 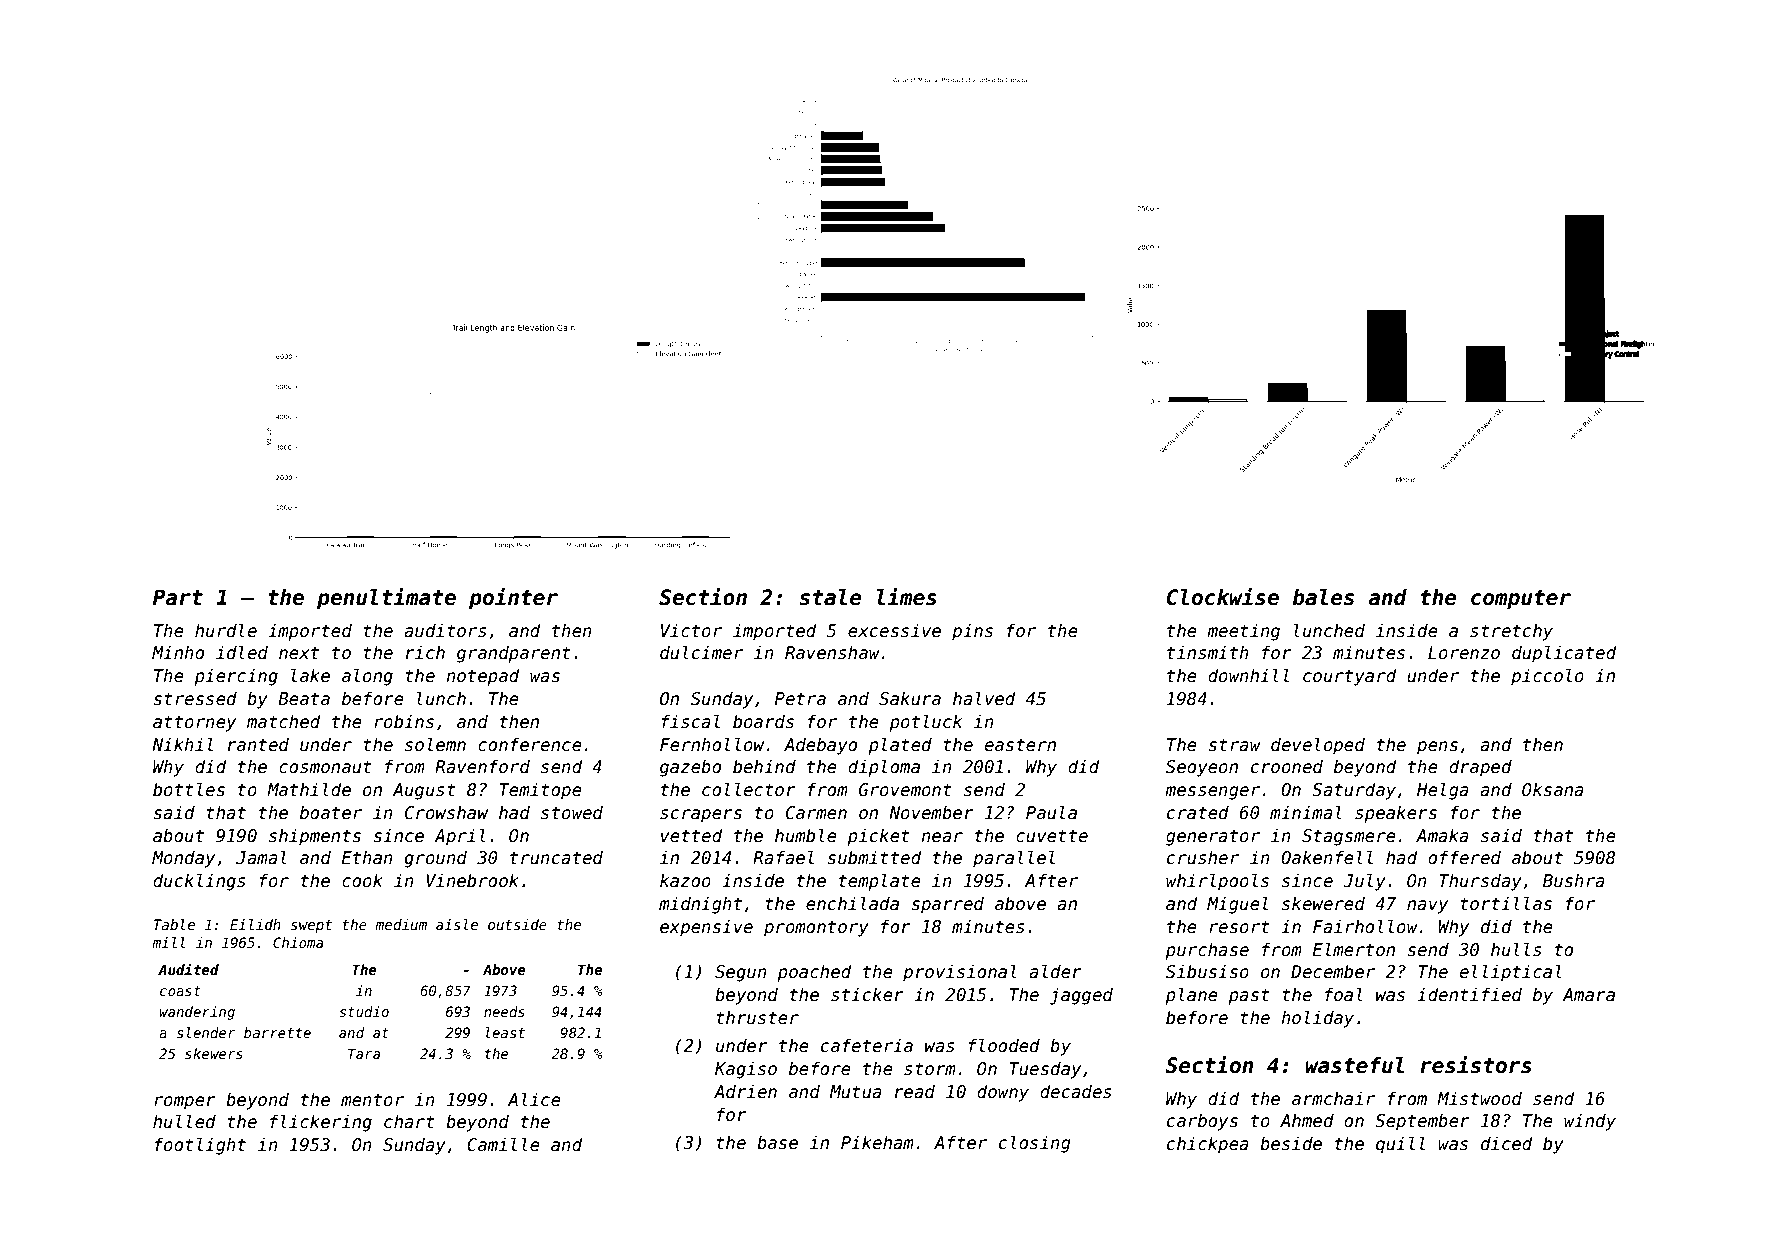 What do you see at coordinates (386, 599) in the page?
I see `penultimate` at bounding box center [386, 599].
